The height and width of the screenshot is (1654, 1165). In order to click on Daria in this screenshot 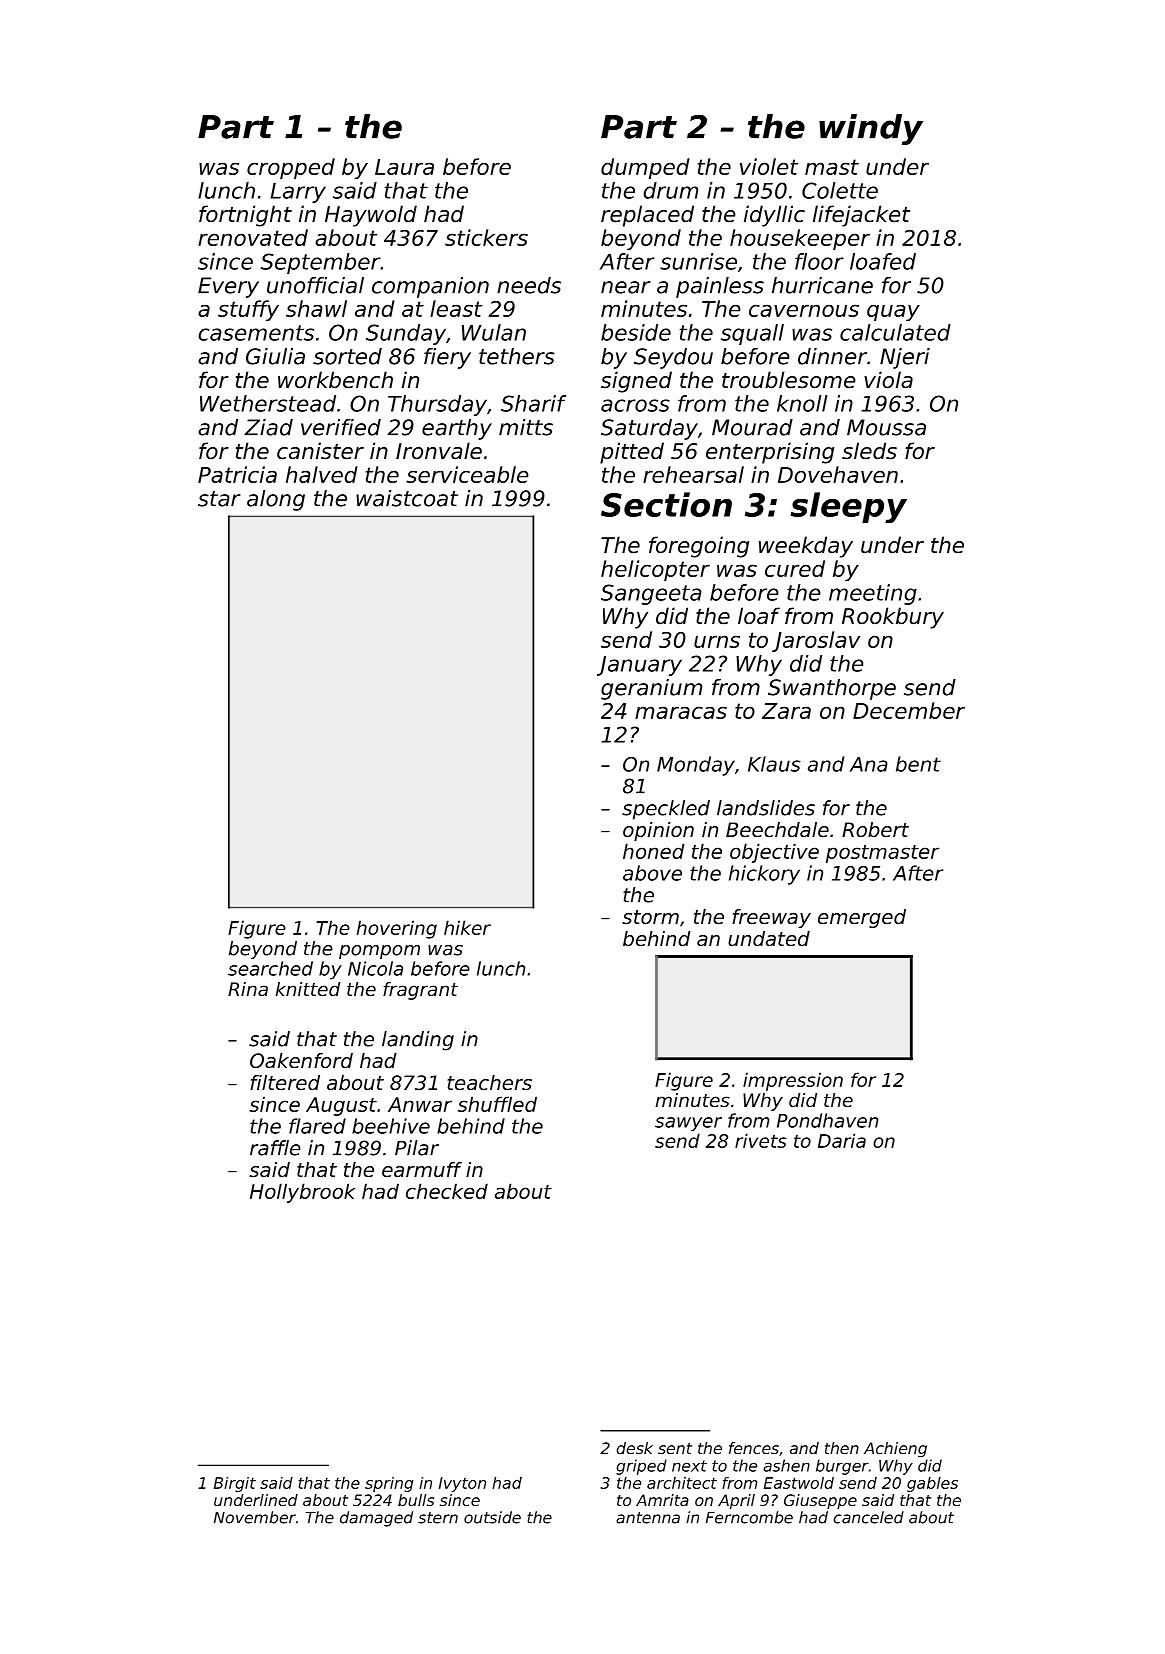, I will do `click(842, 1140)`.
